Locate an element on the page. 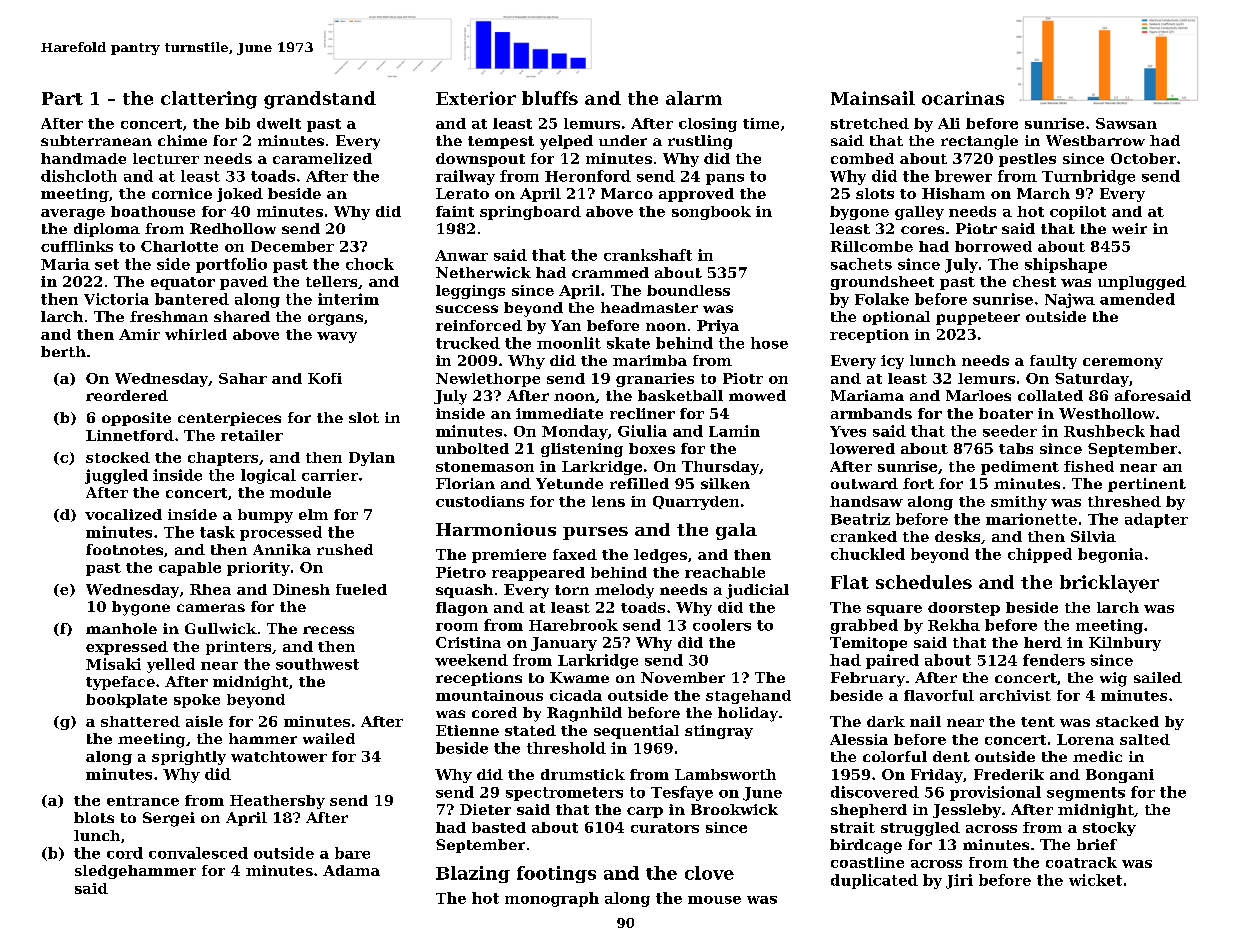 The width and height of the page is (1233, 952). juggled is located at coordinates (116, 476).
